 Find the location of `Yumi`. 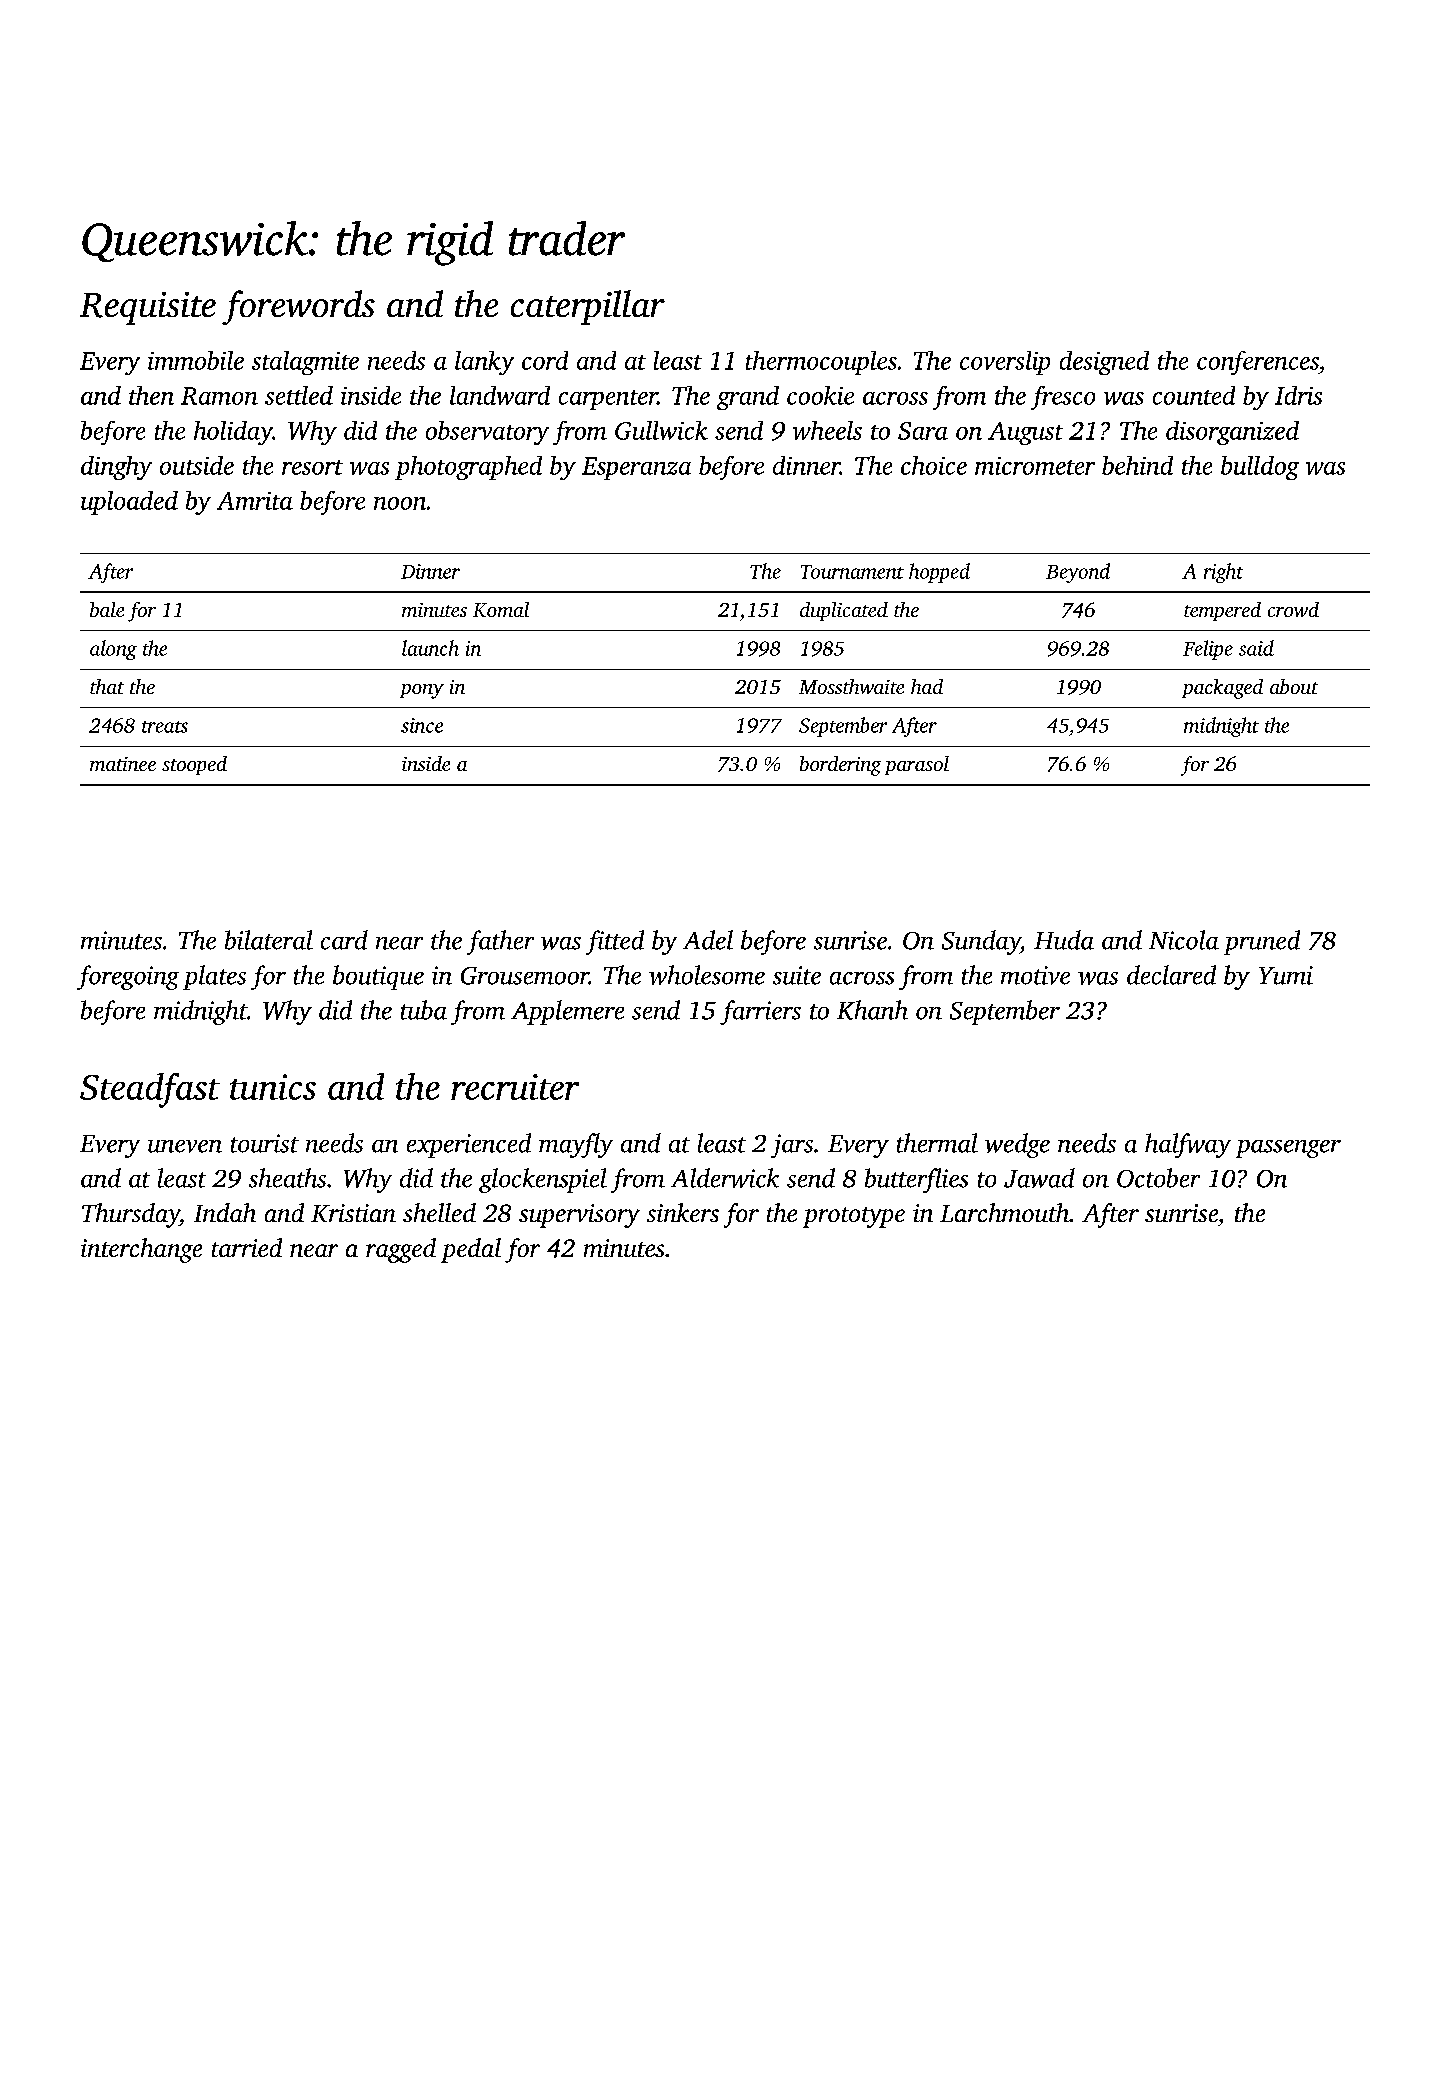

Yumi is located at coordinates (1286, 975).
